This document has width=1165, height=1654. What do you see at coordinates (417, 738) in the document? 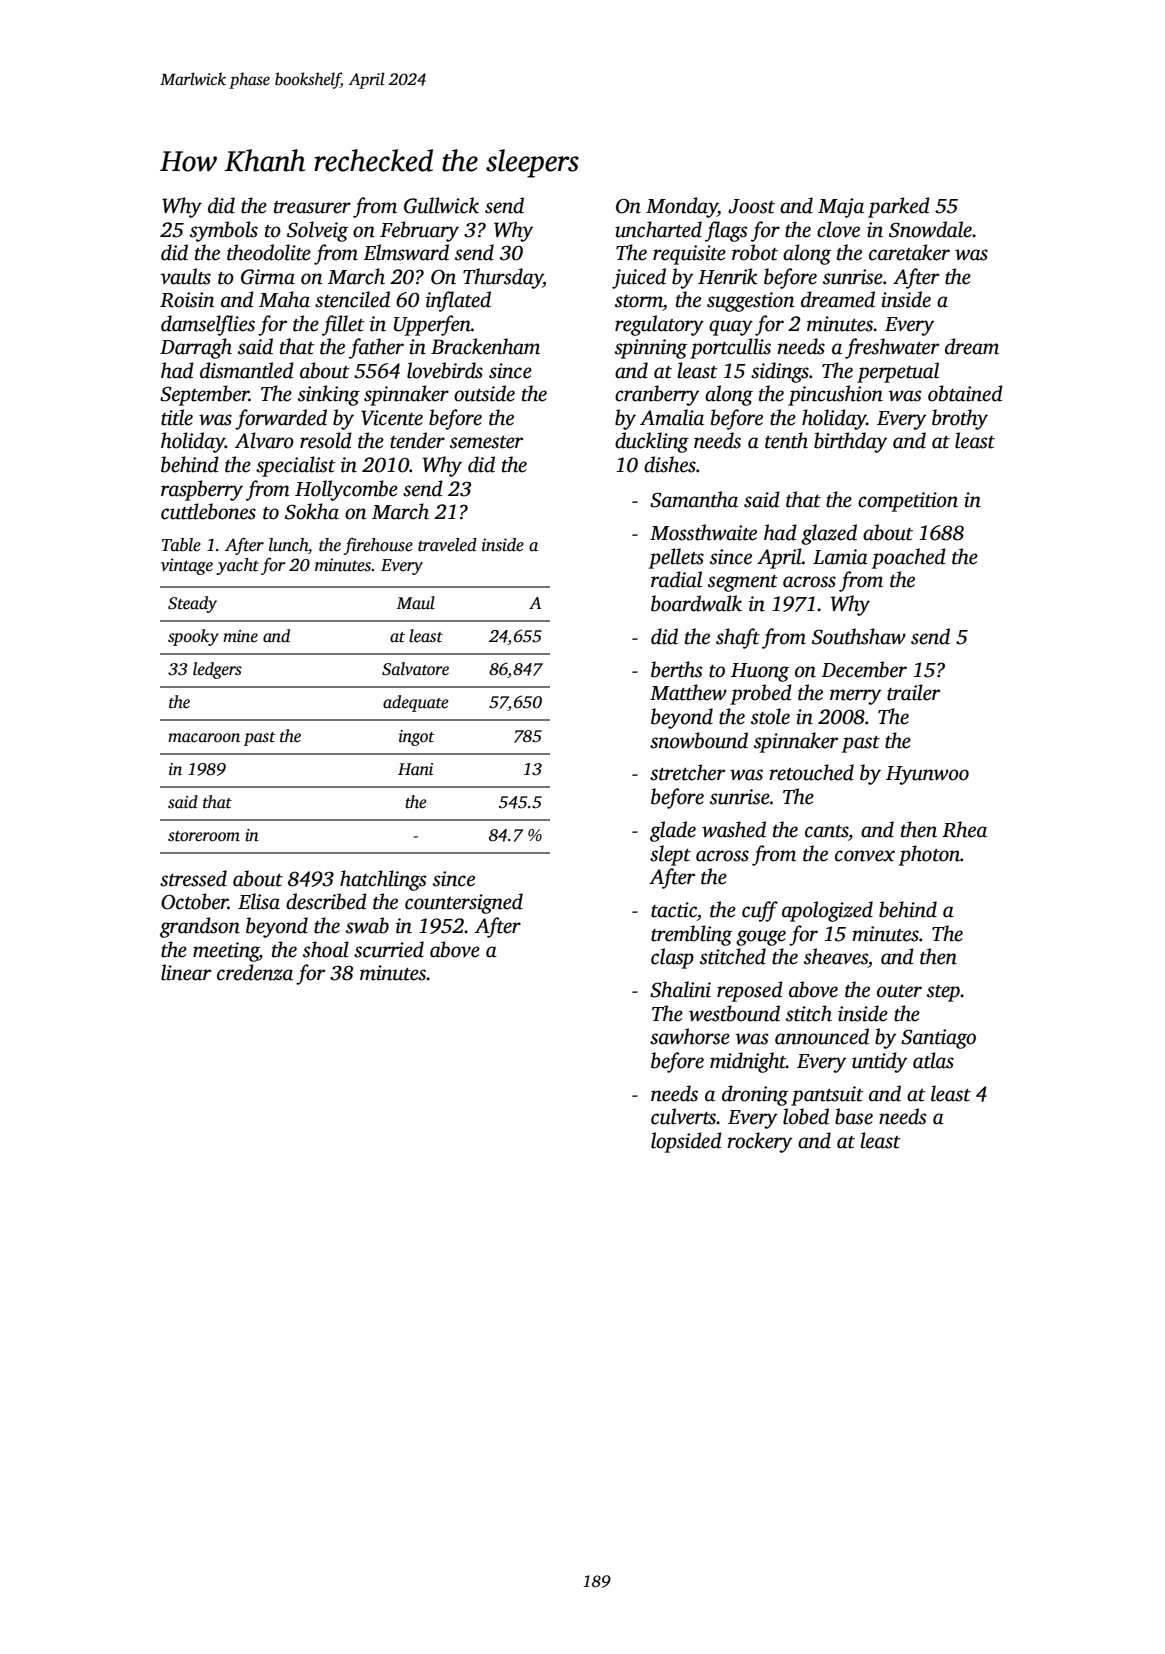
I see `ingot` at bounding box center [417, 738].
